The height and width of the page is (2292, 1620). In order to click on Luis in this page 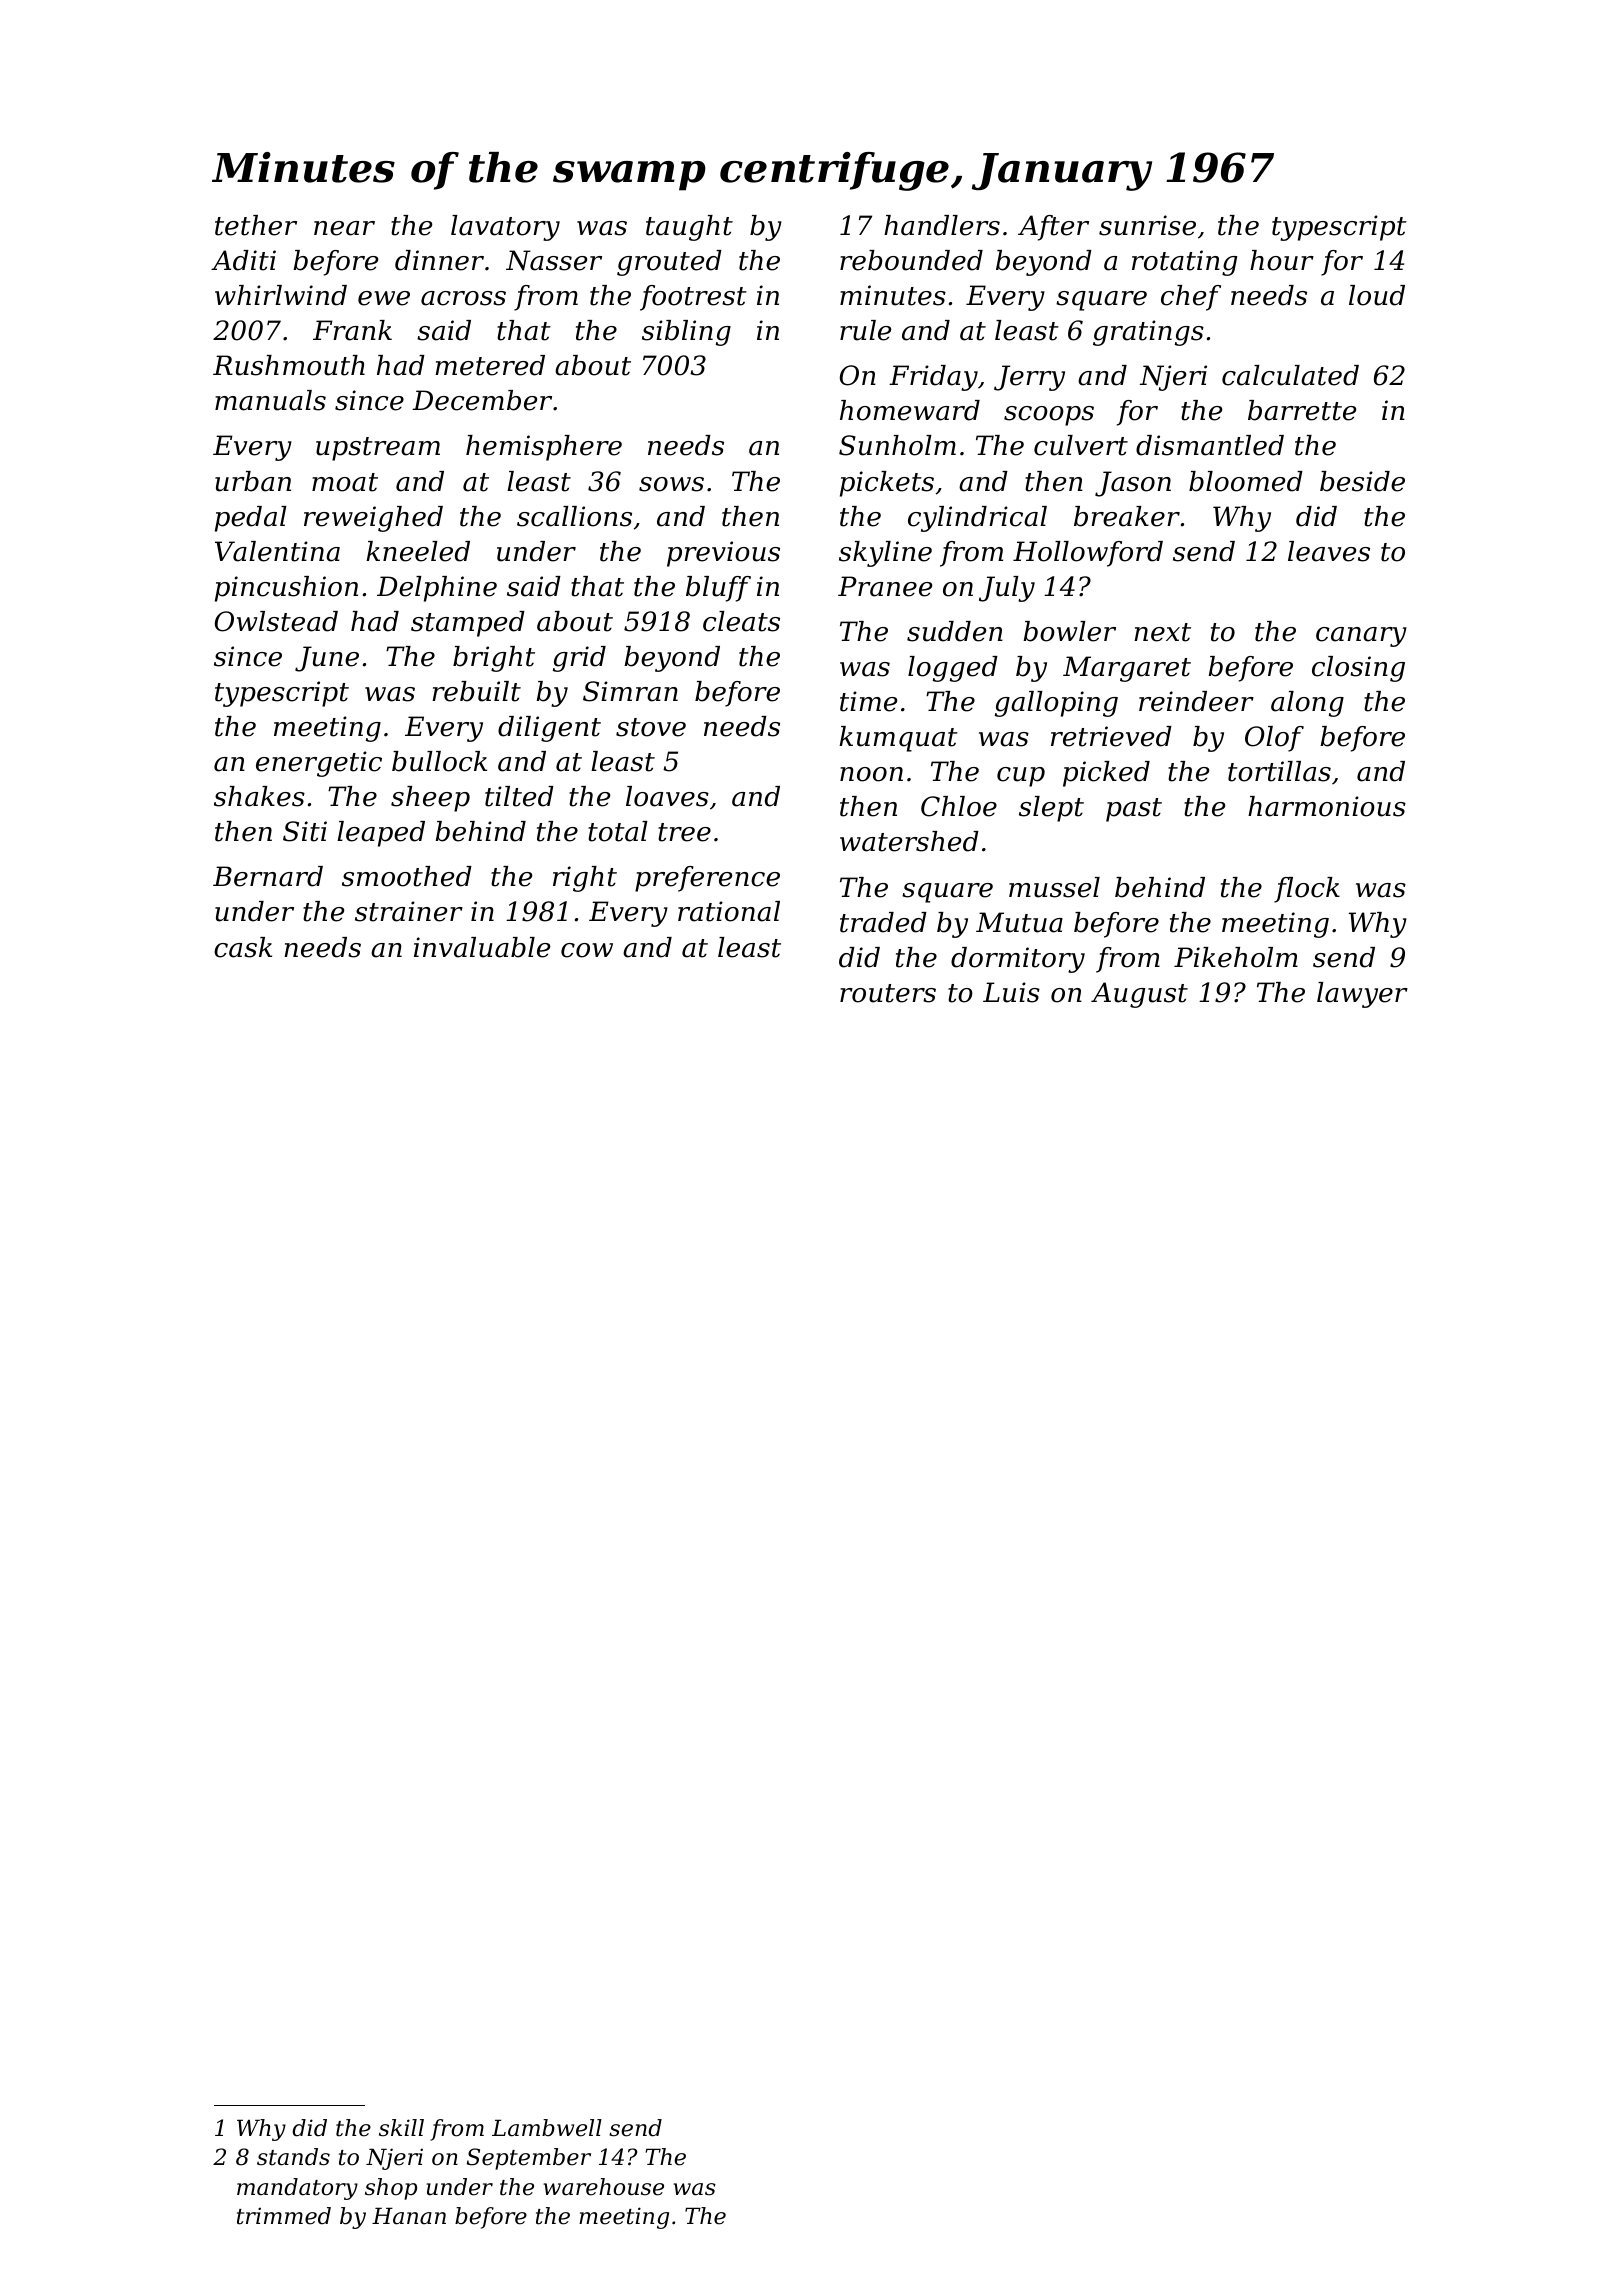, I will do `click(1011, 992)`.
